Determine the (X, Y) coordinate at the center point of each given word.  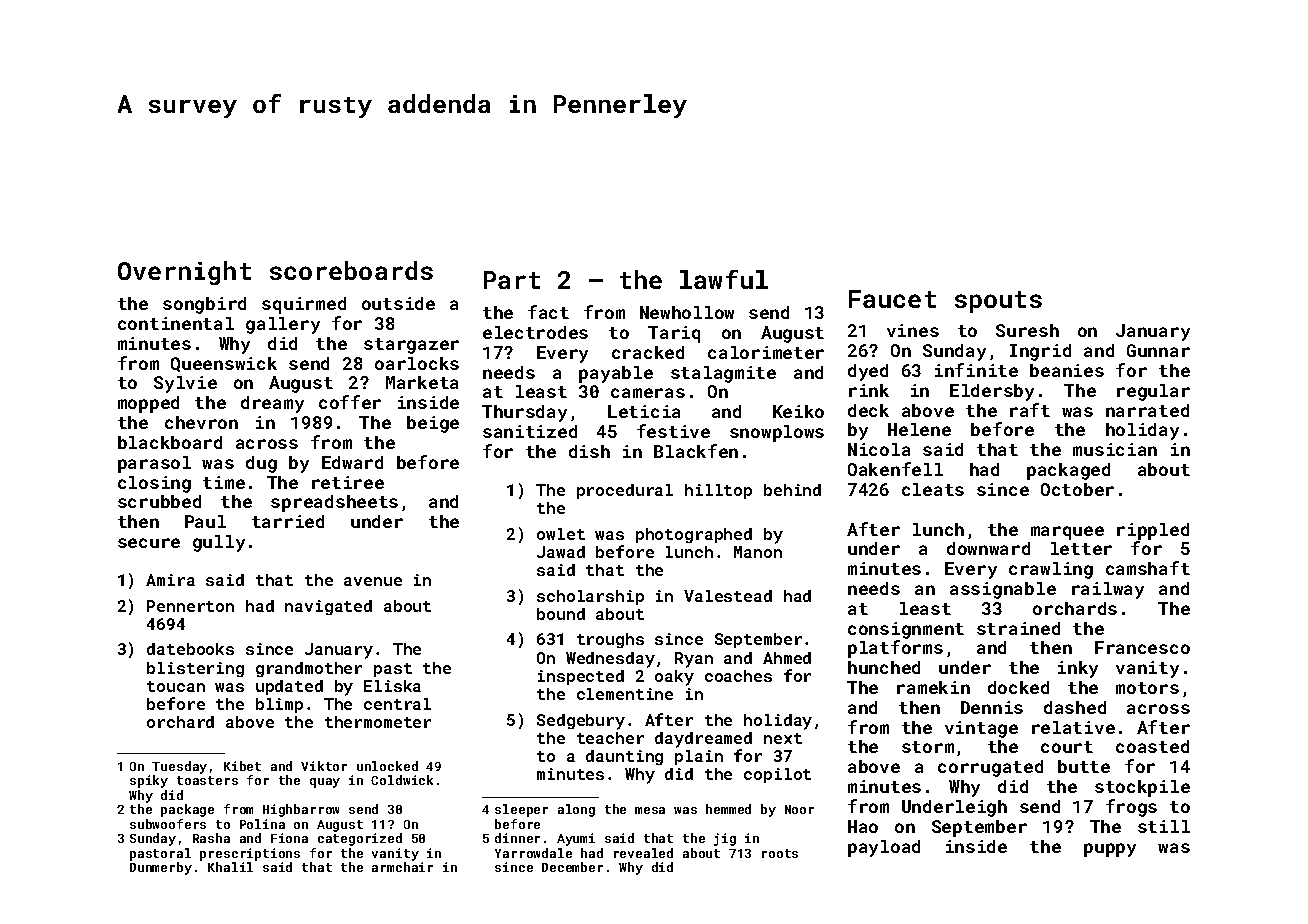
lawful (724, 279)
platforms (895, 649)
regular (1153, 392)
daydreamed (703, 740)
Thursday (524, 413)
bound (561, 614)
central (397, 704)
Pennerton (190, 606)
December (572, 867)
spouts (998, 302)
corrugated (990, 768)
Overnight (184, 273)
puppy (1110, 850)
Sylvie (185, 384)
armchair (402, 867)
